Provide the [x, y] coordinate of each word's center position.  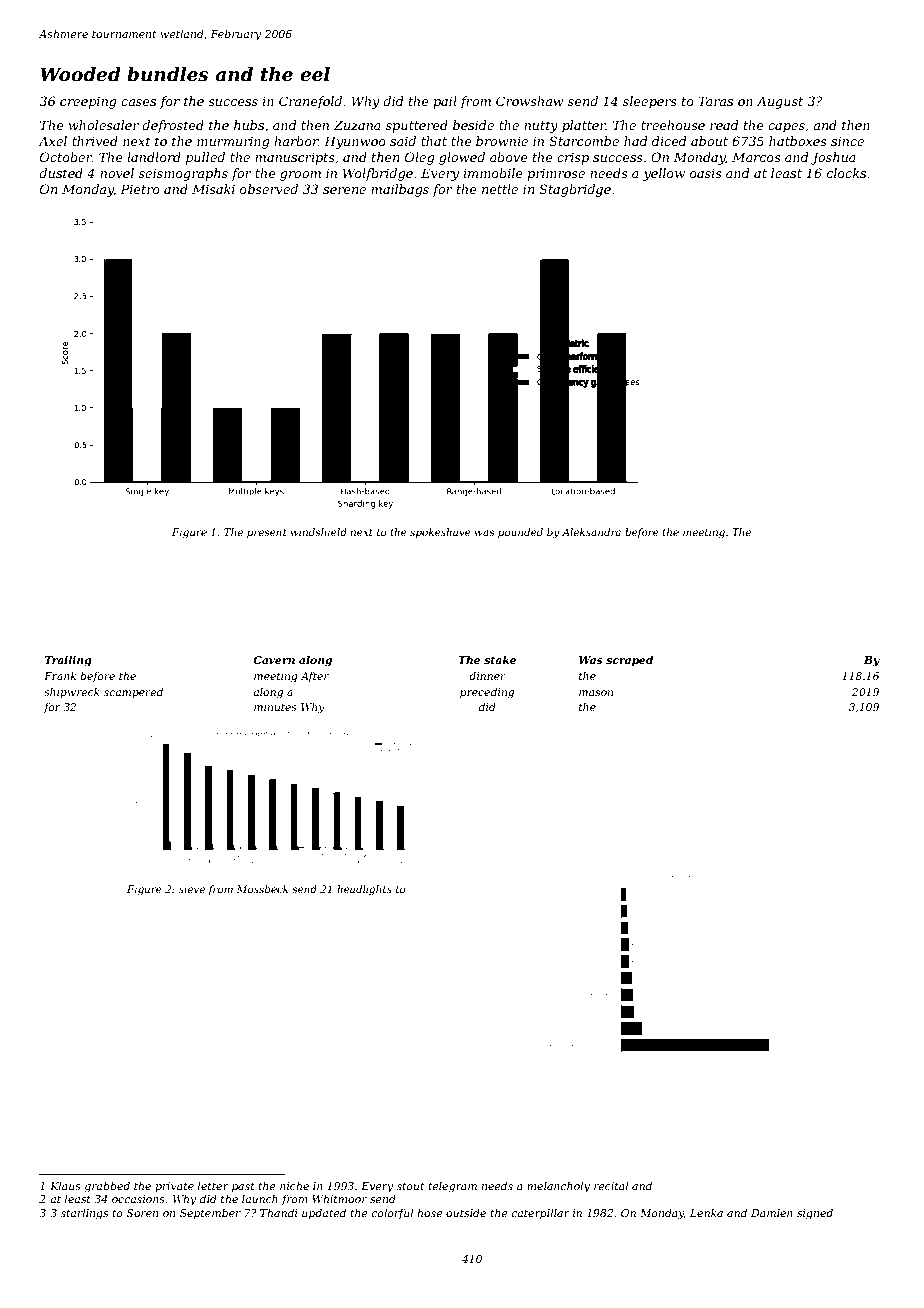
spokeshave [440, 533]
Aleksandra [591, 532]
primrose [556, 174]
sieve [192, 889]
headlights [364, 890]
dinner [487, 676]
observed [269, 189]
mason [596, 693]
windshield [319, 532]
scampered [133, 693]
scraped [629, 661]
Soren [142, 1213]
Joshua [833, 158]
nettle [500, 189]
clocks [846, 173]
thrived [95, 141]
